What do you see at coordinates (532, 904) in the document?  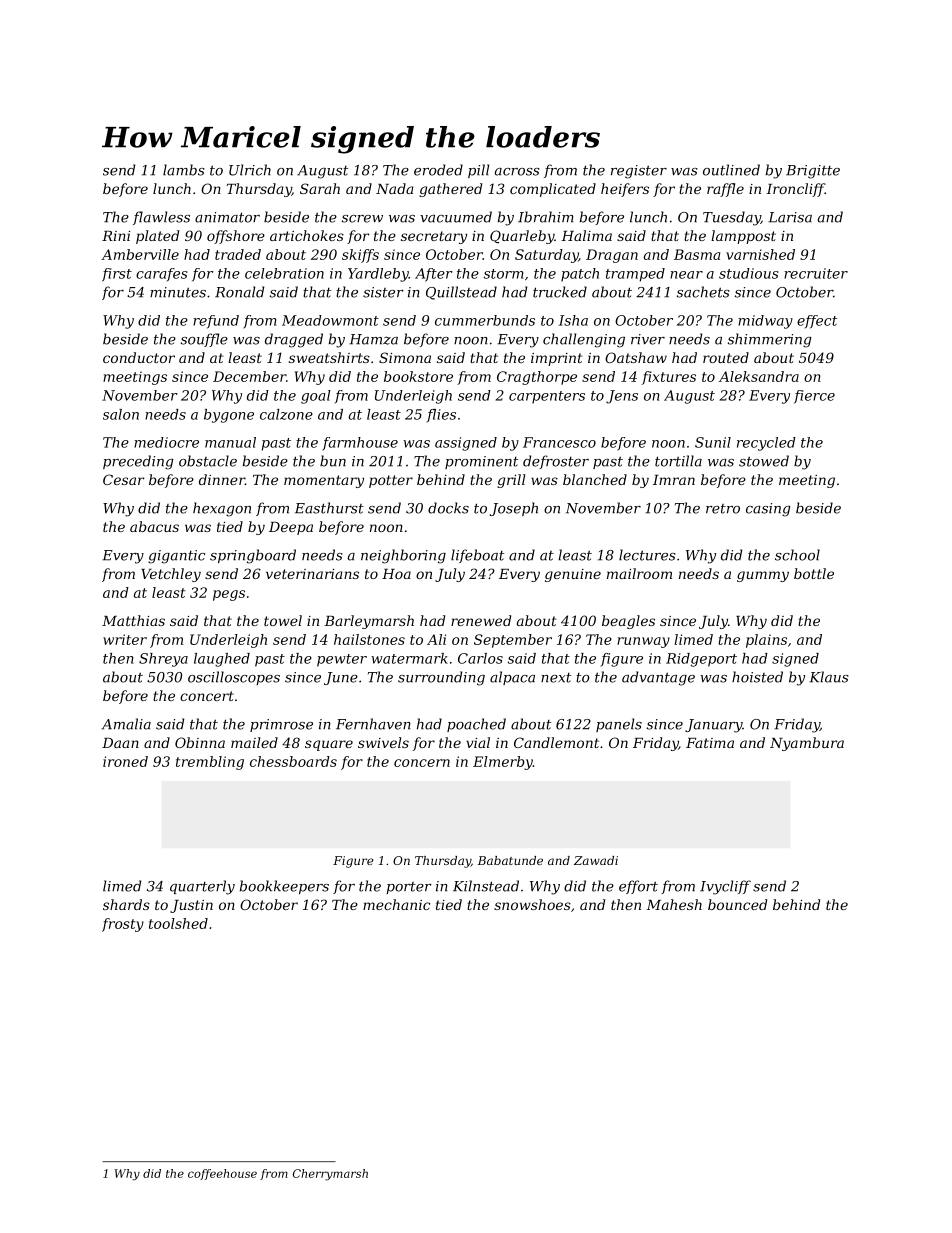 I see `snowshoes` at bounding box center [532, 904].
